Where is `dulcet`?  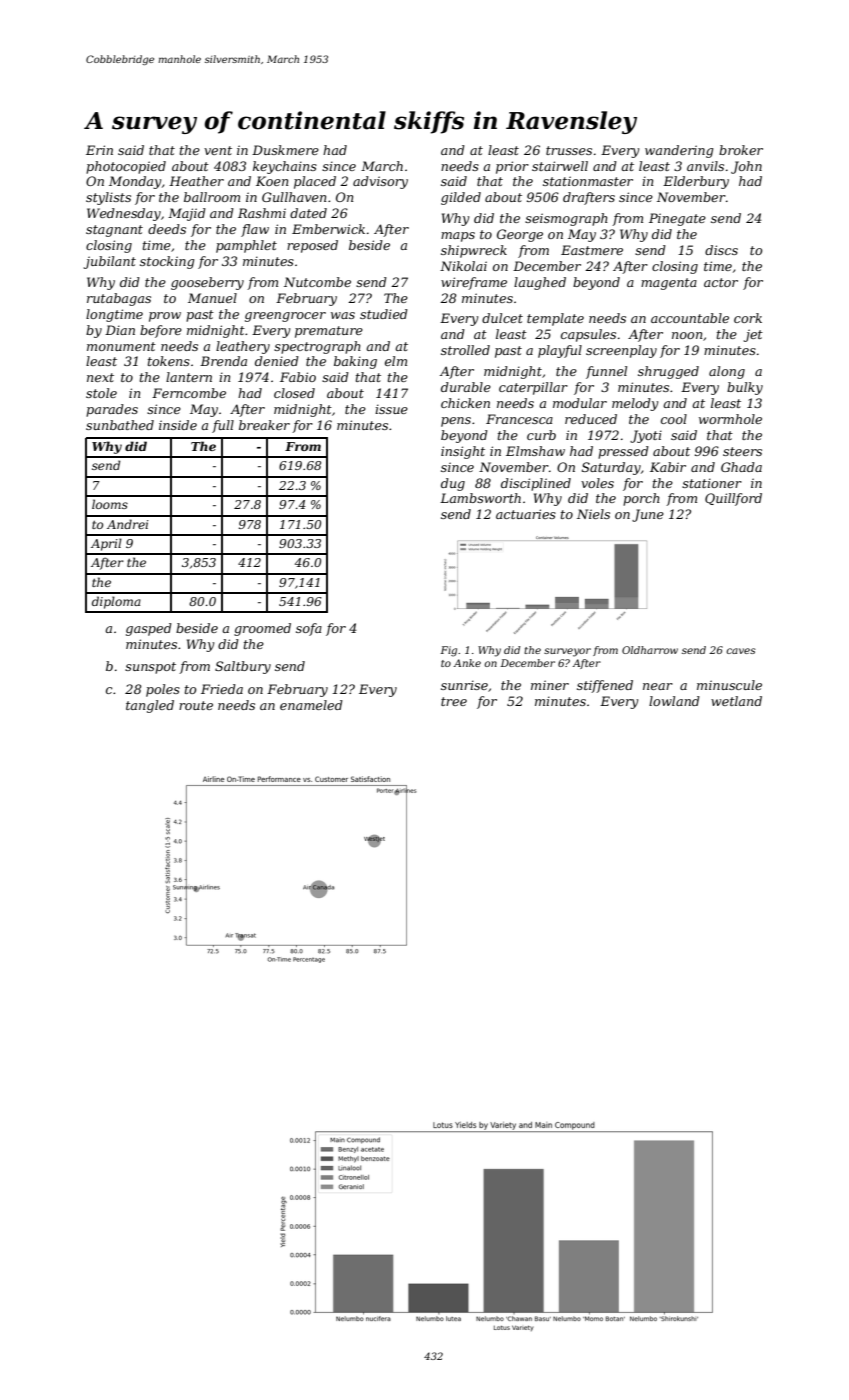
dulcet is located at coordinates (502, 318).
